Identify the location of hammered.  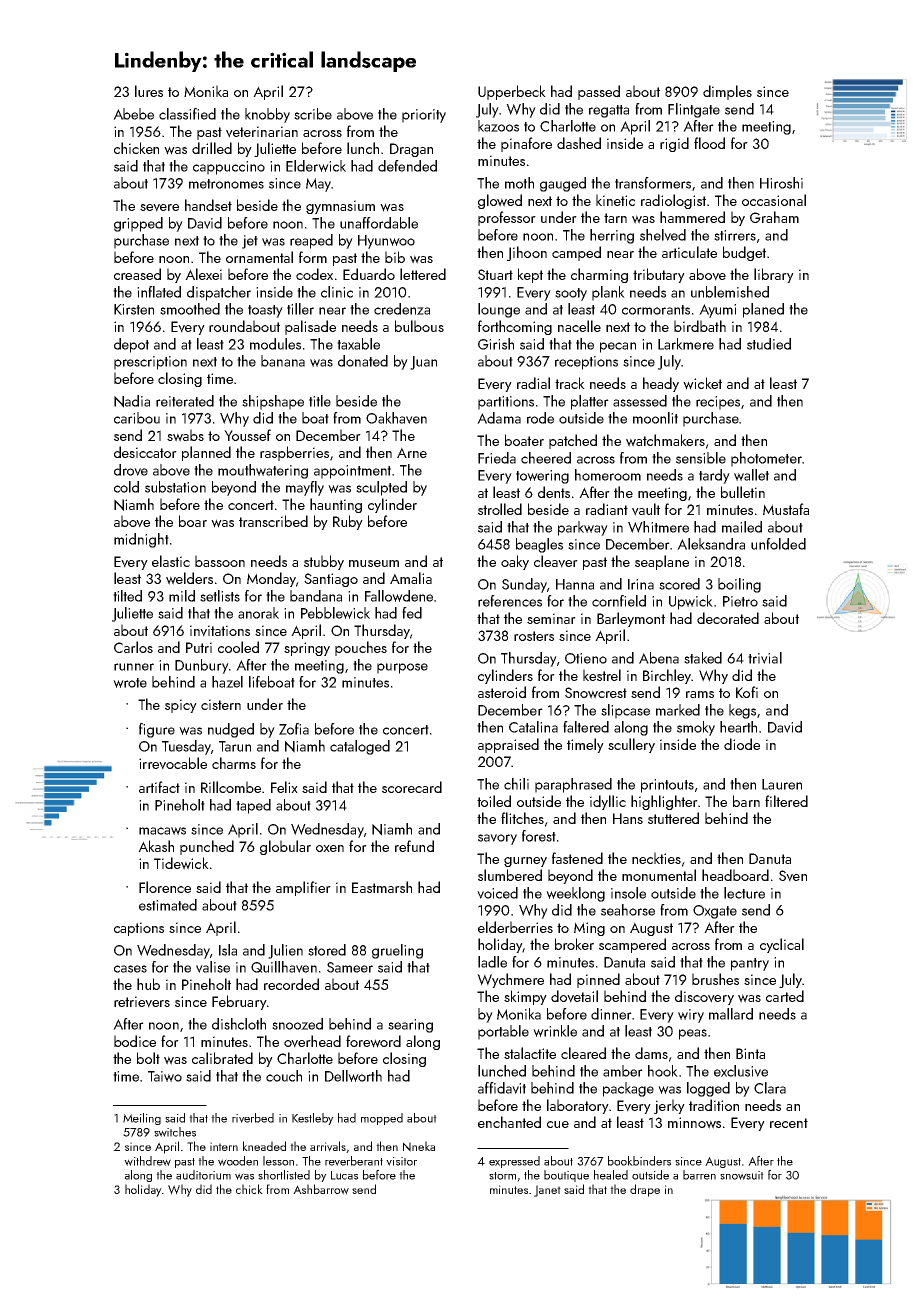
(692, 217).
